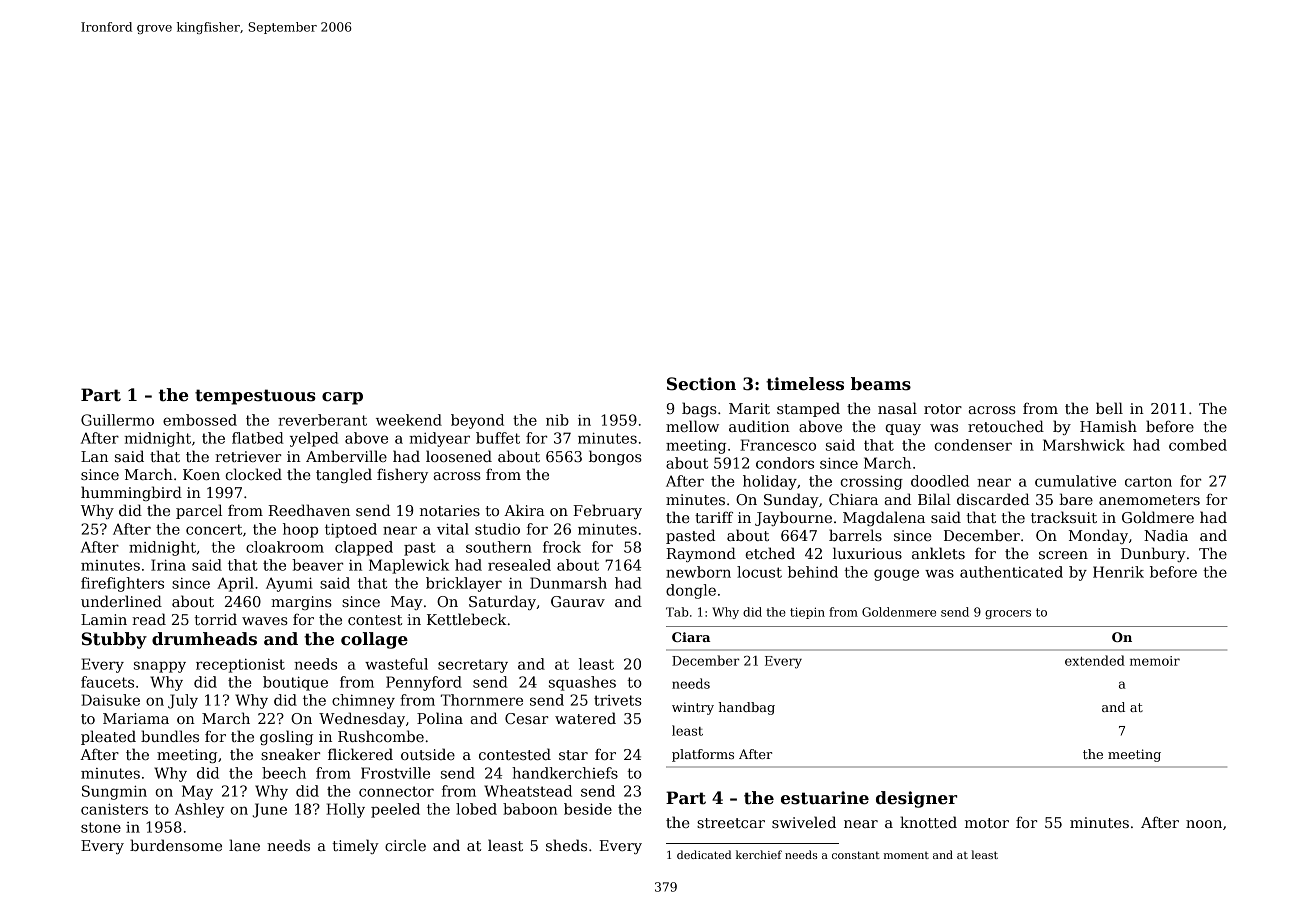 The width and height of the image is (1308, 924). I want to click on connector, so click(396, 791).
